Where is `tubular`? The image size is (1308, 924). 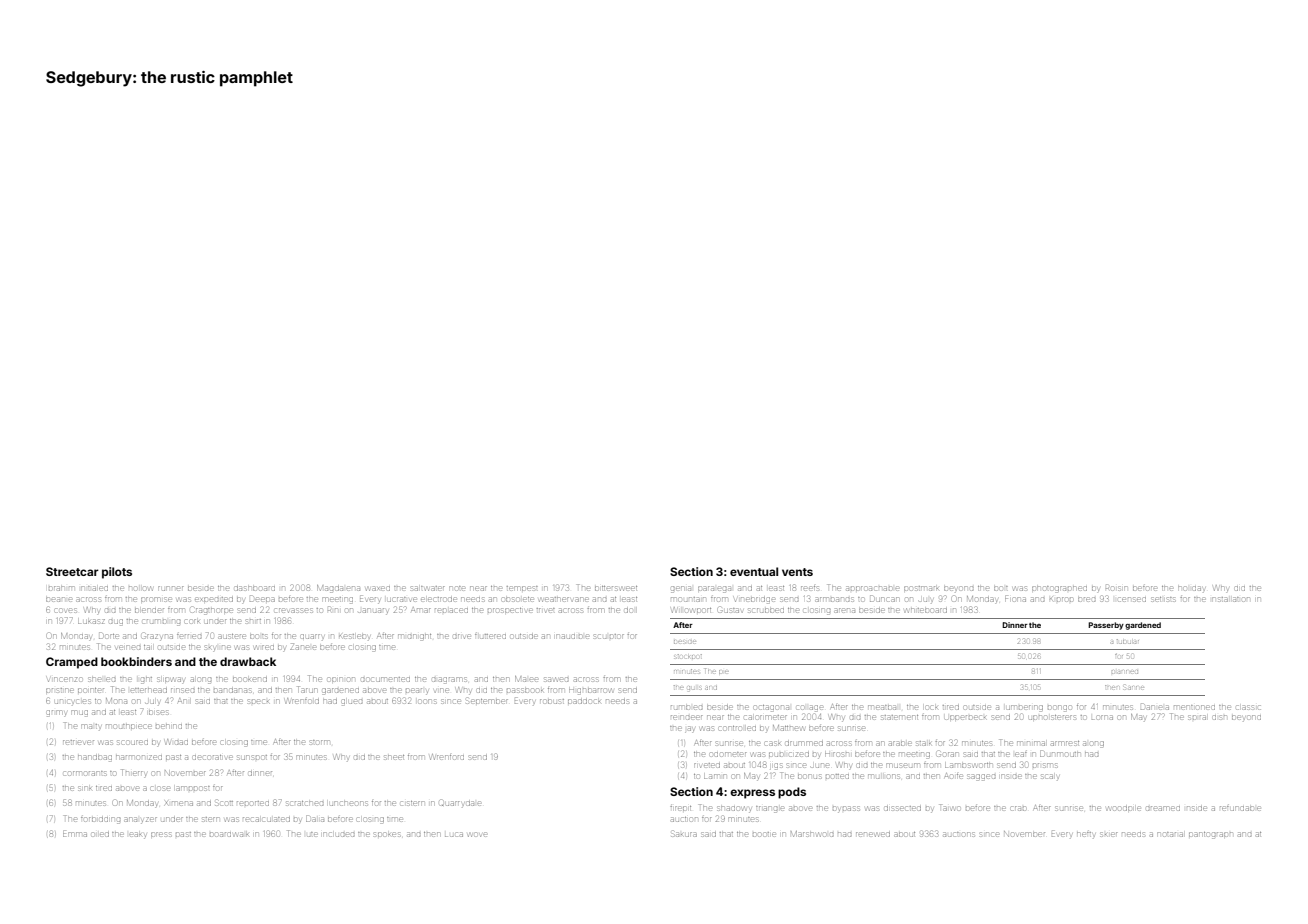 tubular is located at coordinates (1128, 641).
